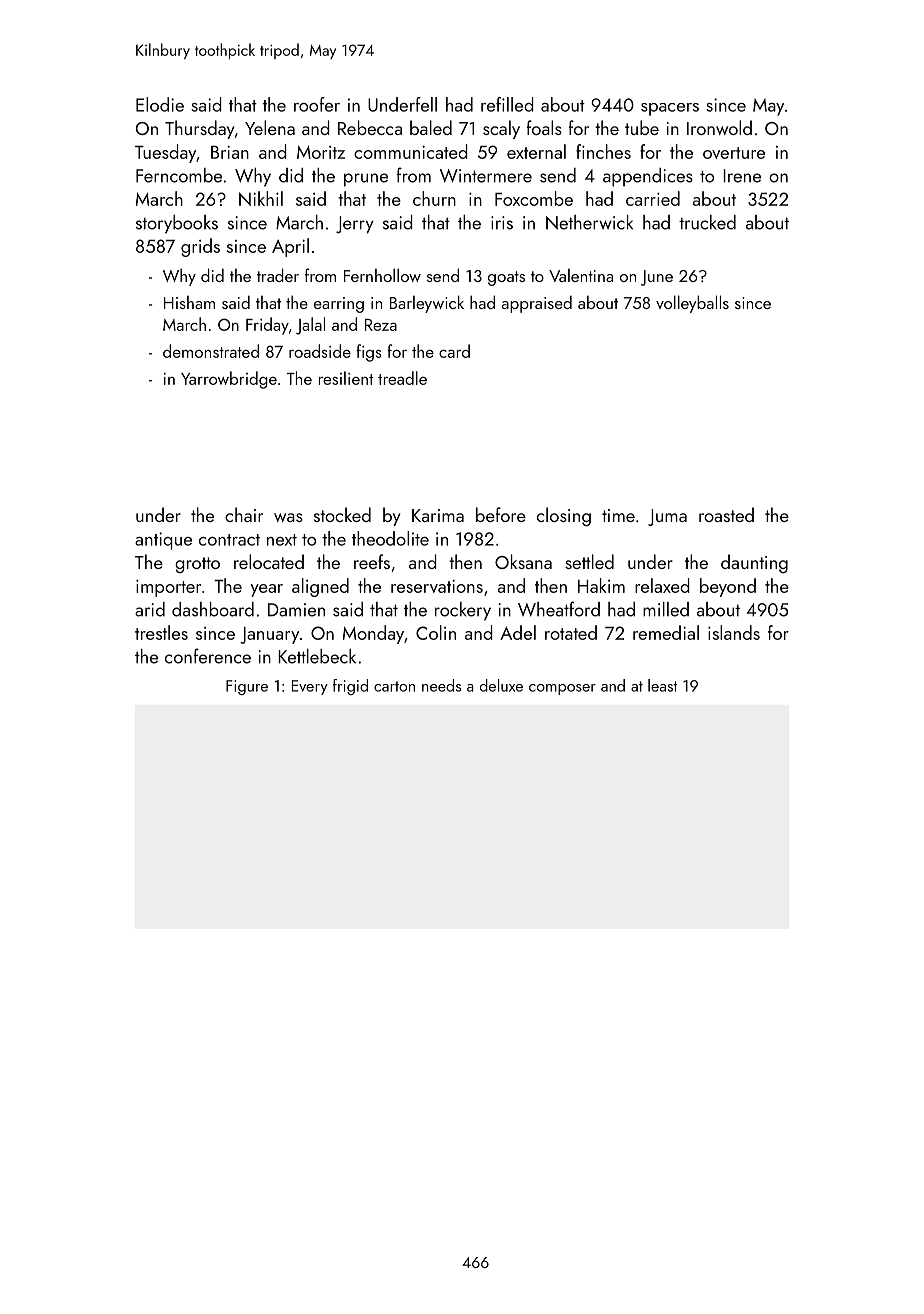 The height and width of the document is (1314, 924). What do you see at coordinates (506, 278) in the document?
I see `goats` at bounding box center [506, 278].
